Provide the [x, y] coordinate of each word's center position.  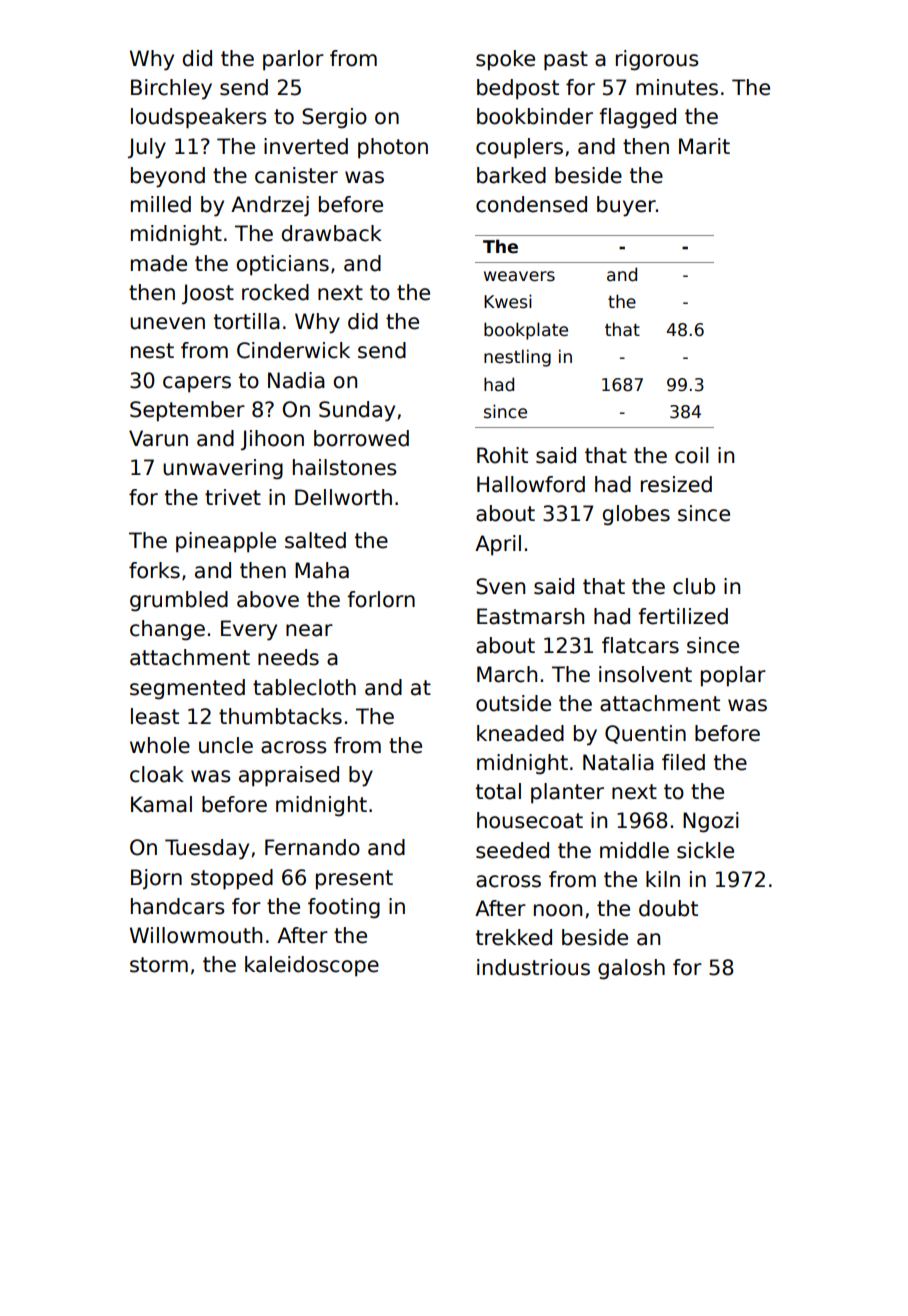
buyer [626, 206]
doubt [668, 908]
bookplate [526, 331]
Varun [158, 438]
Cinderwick [293, 350]
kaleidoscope [312, 966]
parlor [293, 60]
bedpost [518, 89]
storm [159, 965]
